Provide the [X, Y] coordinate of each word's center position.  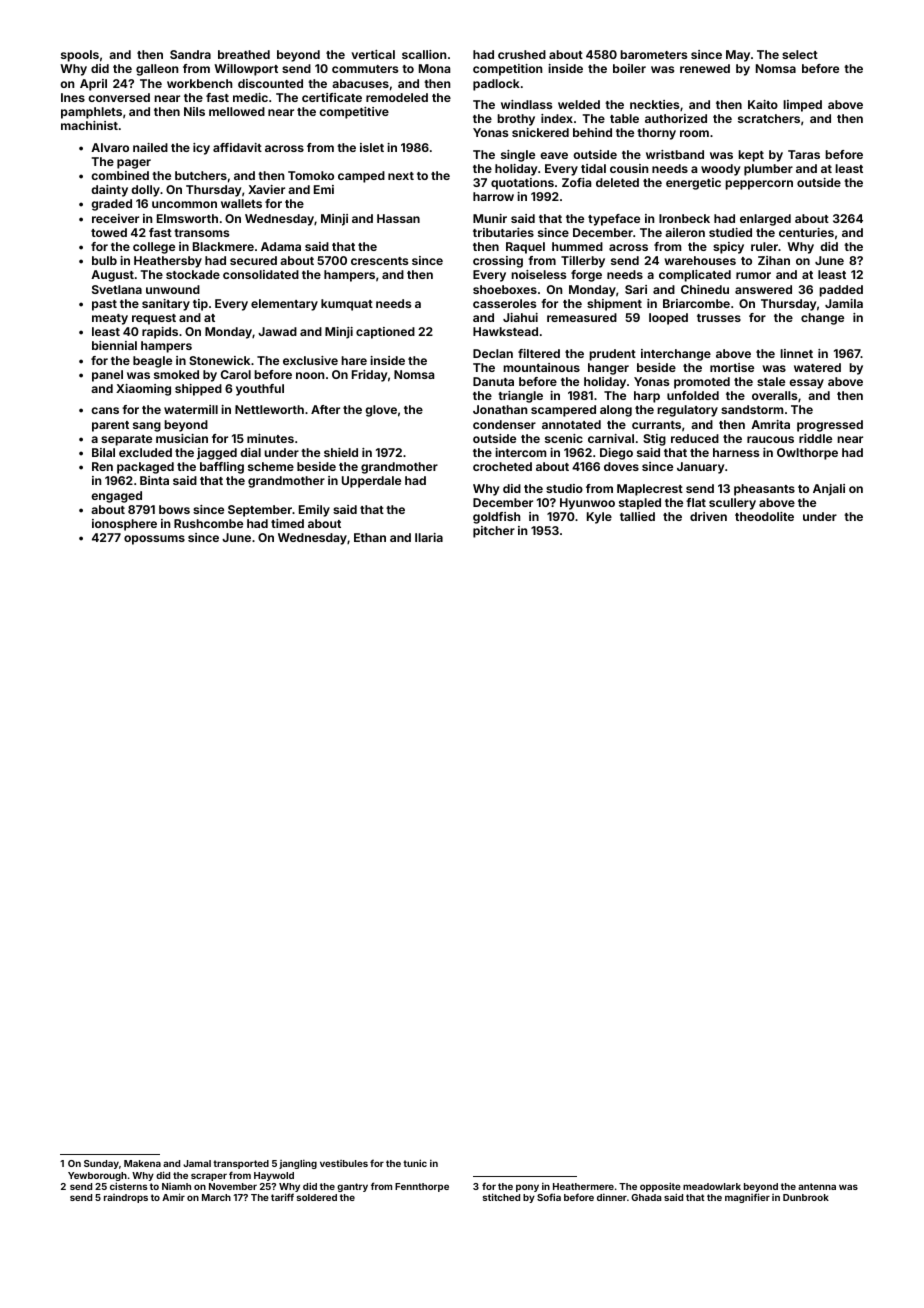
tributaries [503, 232]
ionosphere [124, 525]
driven [708, 516]
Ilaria [429, 537]
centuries [806, 232]
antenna [817, 1186]
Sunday [101, 1164]
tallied [637, 516]
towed [109, 232]
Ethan [370, 537]
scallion [424, 54]
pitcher [494, 532]
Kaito [763, 104]
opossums [154, 540]
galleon [157, 70]
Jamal [197, 1163]
